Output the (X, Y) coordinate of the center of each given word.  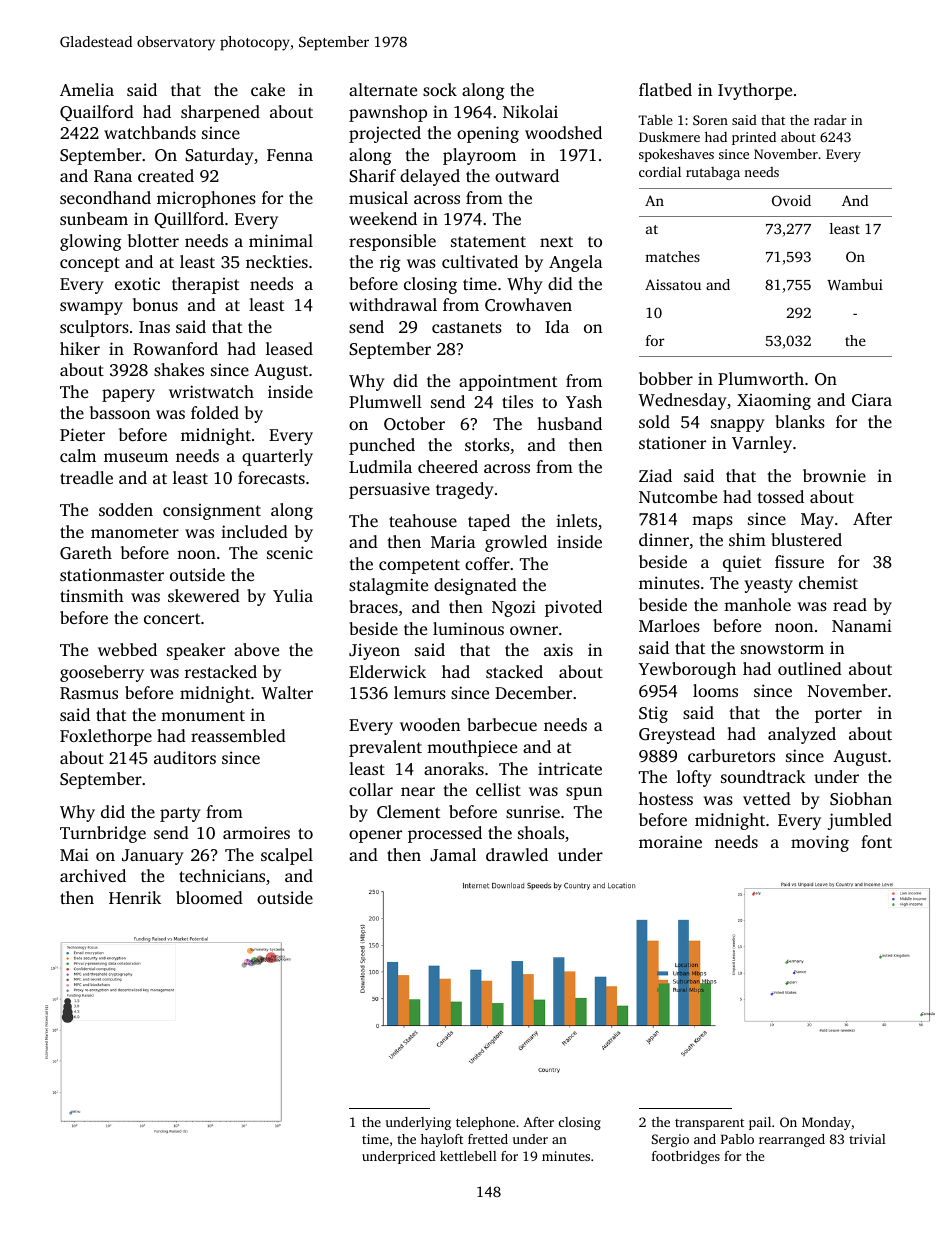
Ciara (872, 400)
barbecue (502, 724)
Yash (584, 401)
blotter (153, 240)
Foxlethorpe (106, 737)
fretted (488, 1139)
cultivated (480, 261)
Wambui (855, 284)
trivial (867, 1139)
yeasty (768, 585)
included (254, 531)
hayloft (442, 1140)
